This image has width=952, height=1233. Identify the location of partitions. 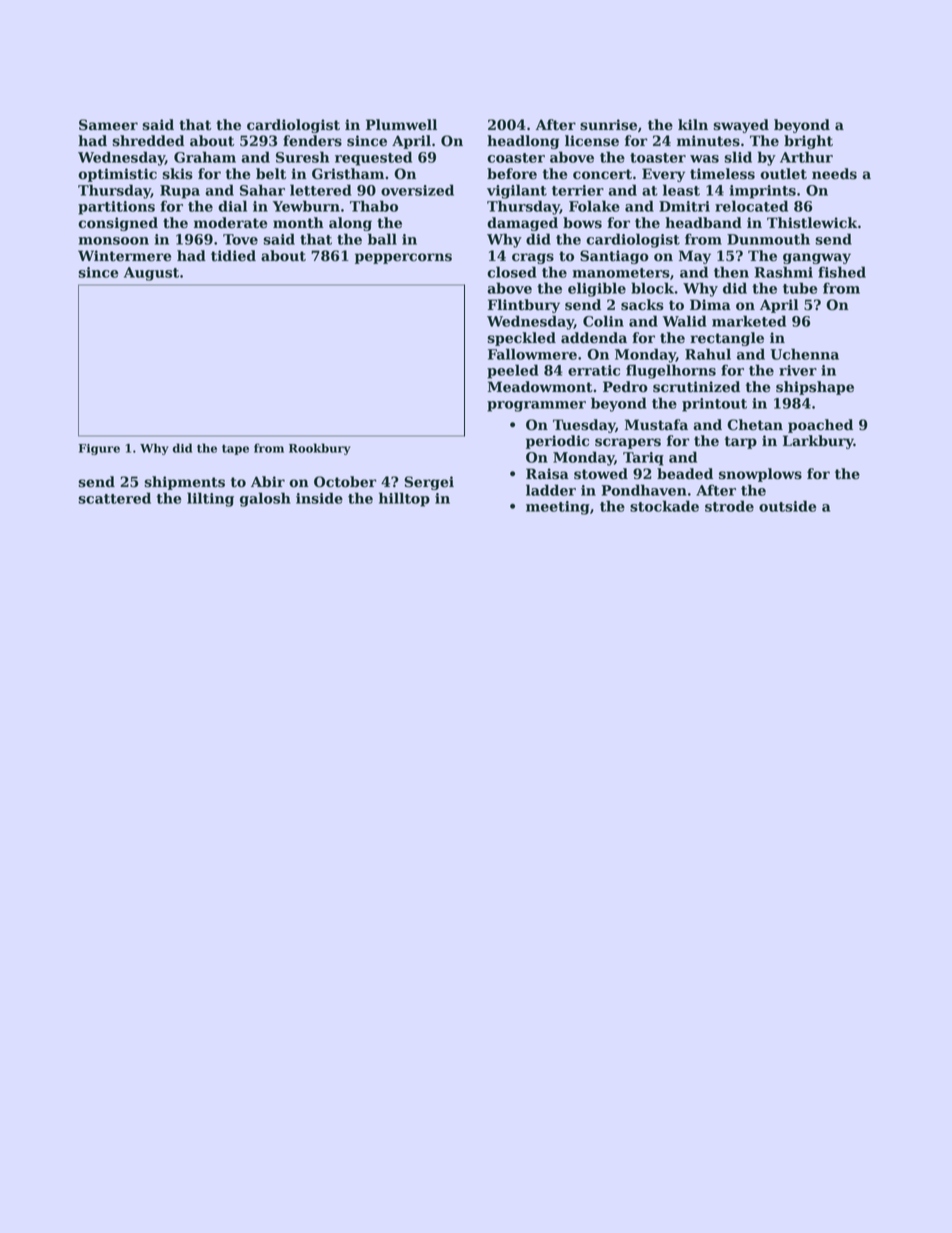
(116, 208).
